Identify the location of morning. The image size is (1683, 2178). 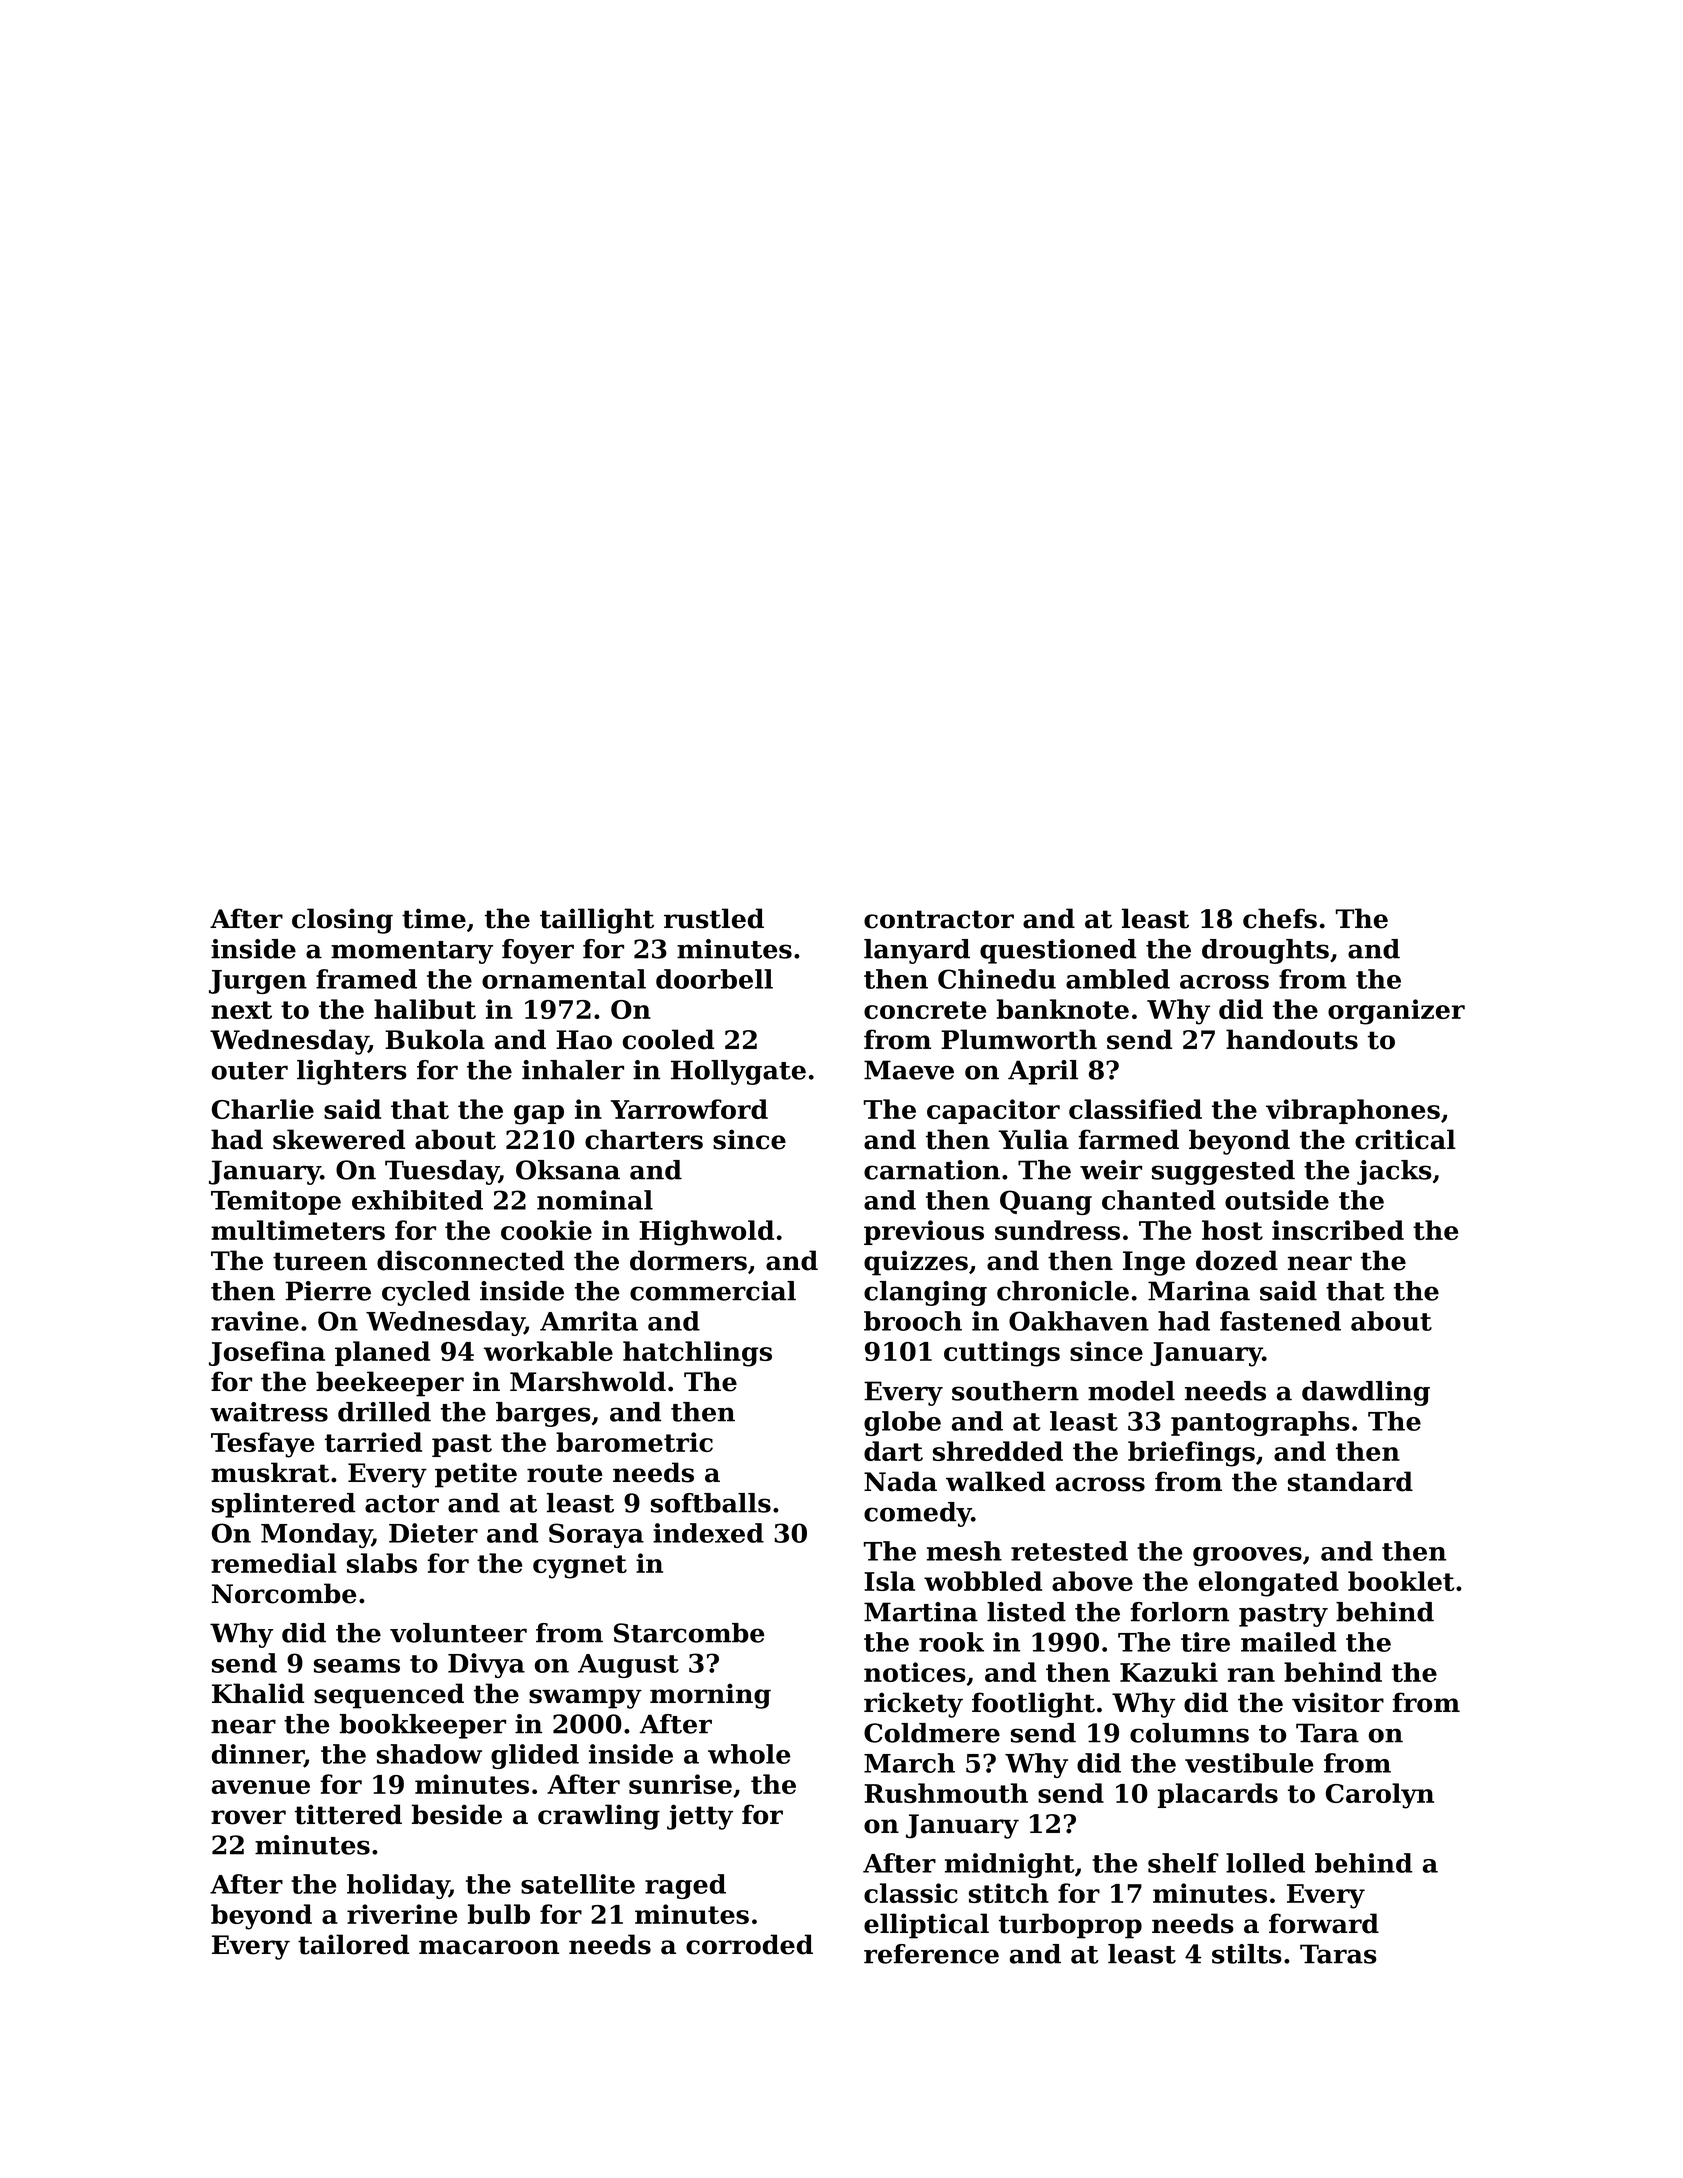
(710, 1696).
